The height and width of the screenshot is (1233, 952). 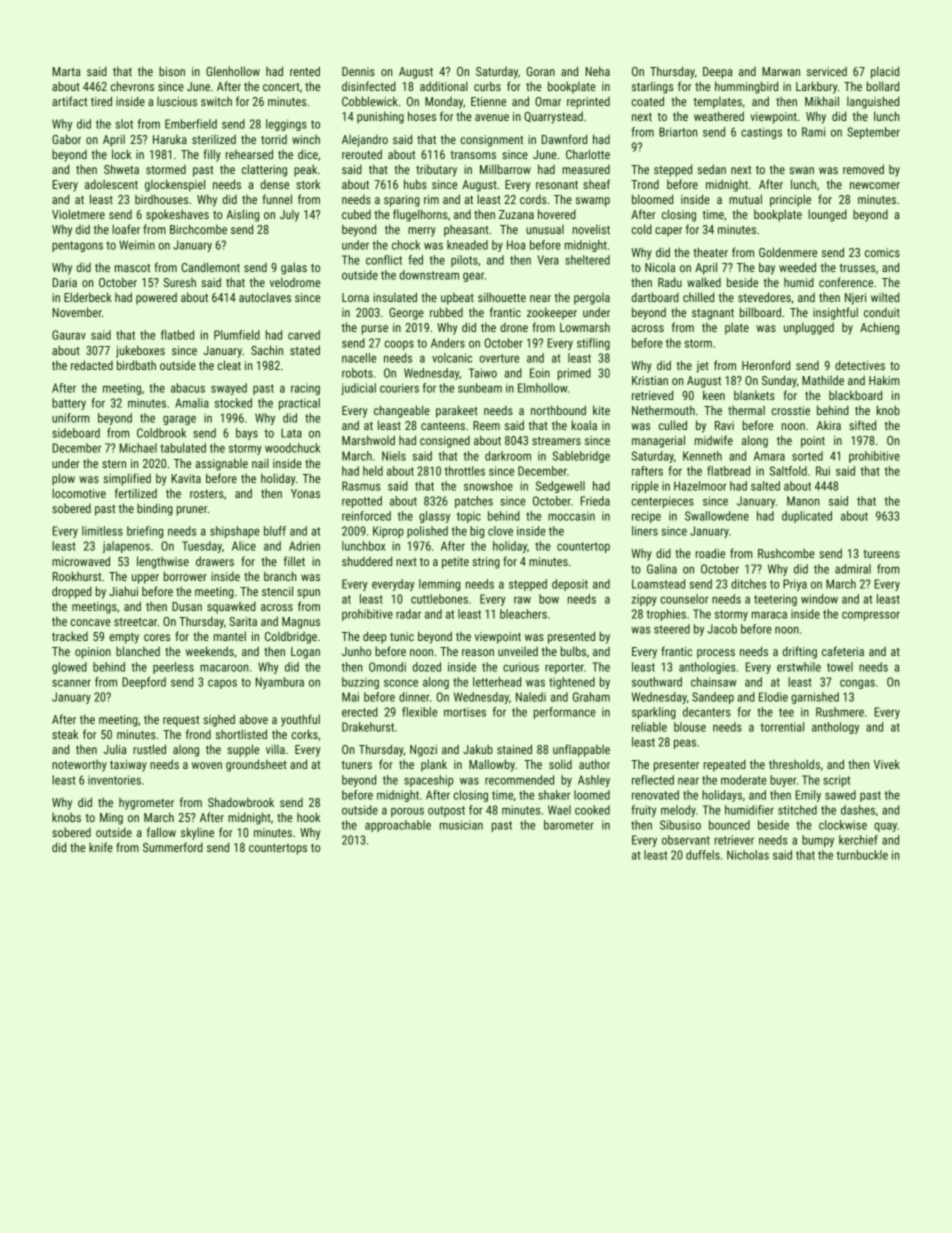 I want to click on Sablebridge, so click(x=581, y=457).
